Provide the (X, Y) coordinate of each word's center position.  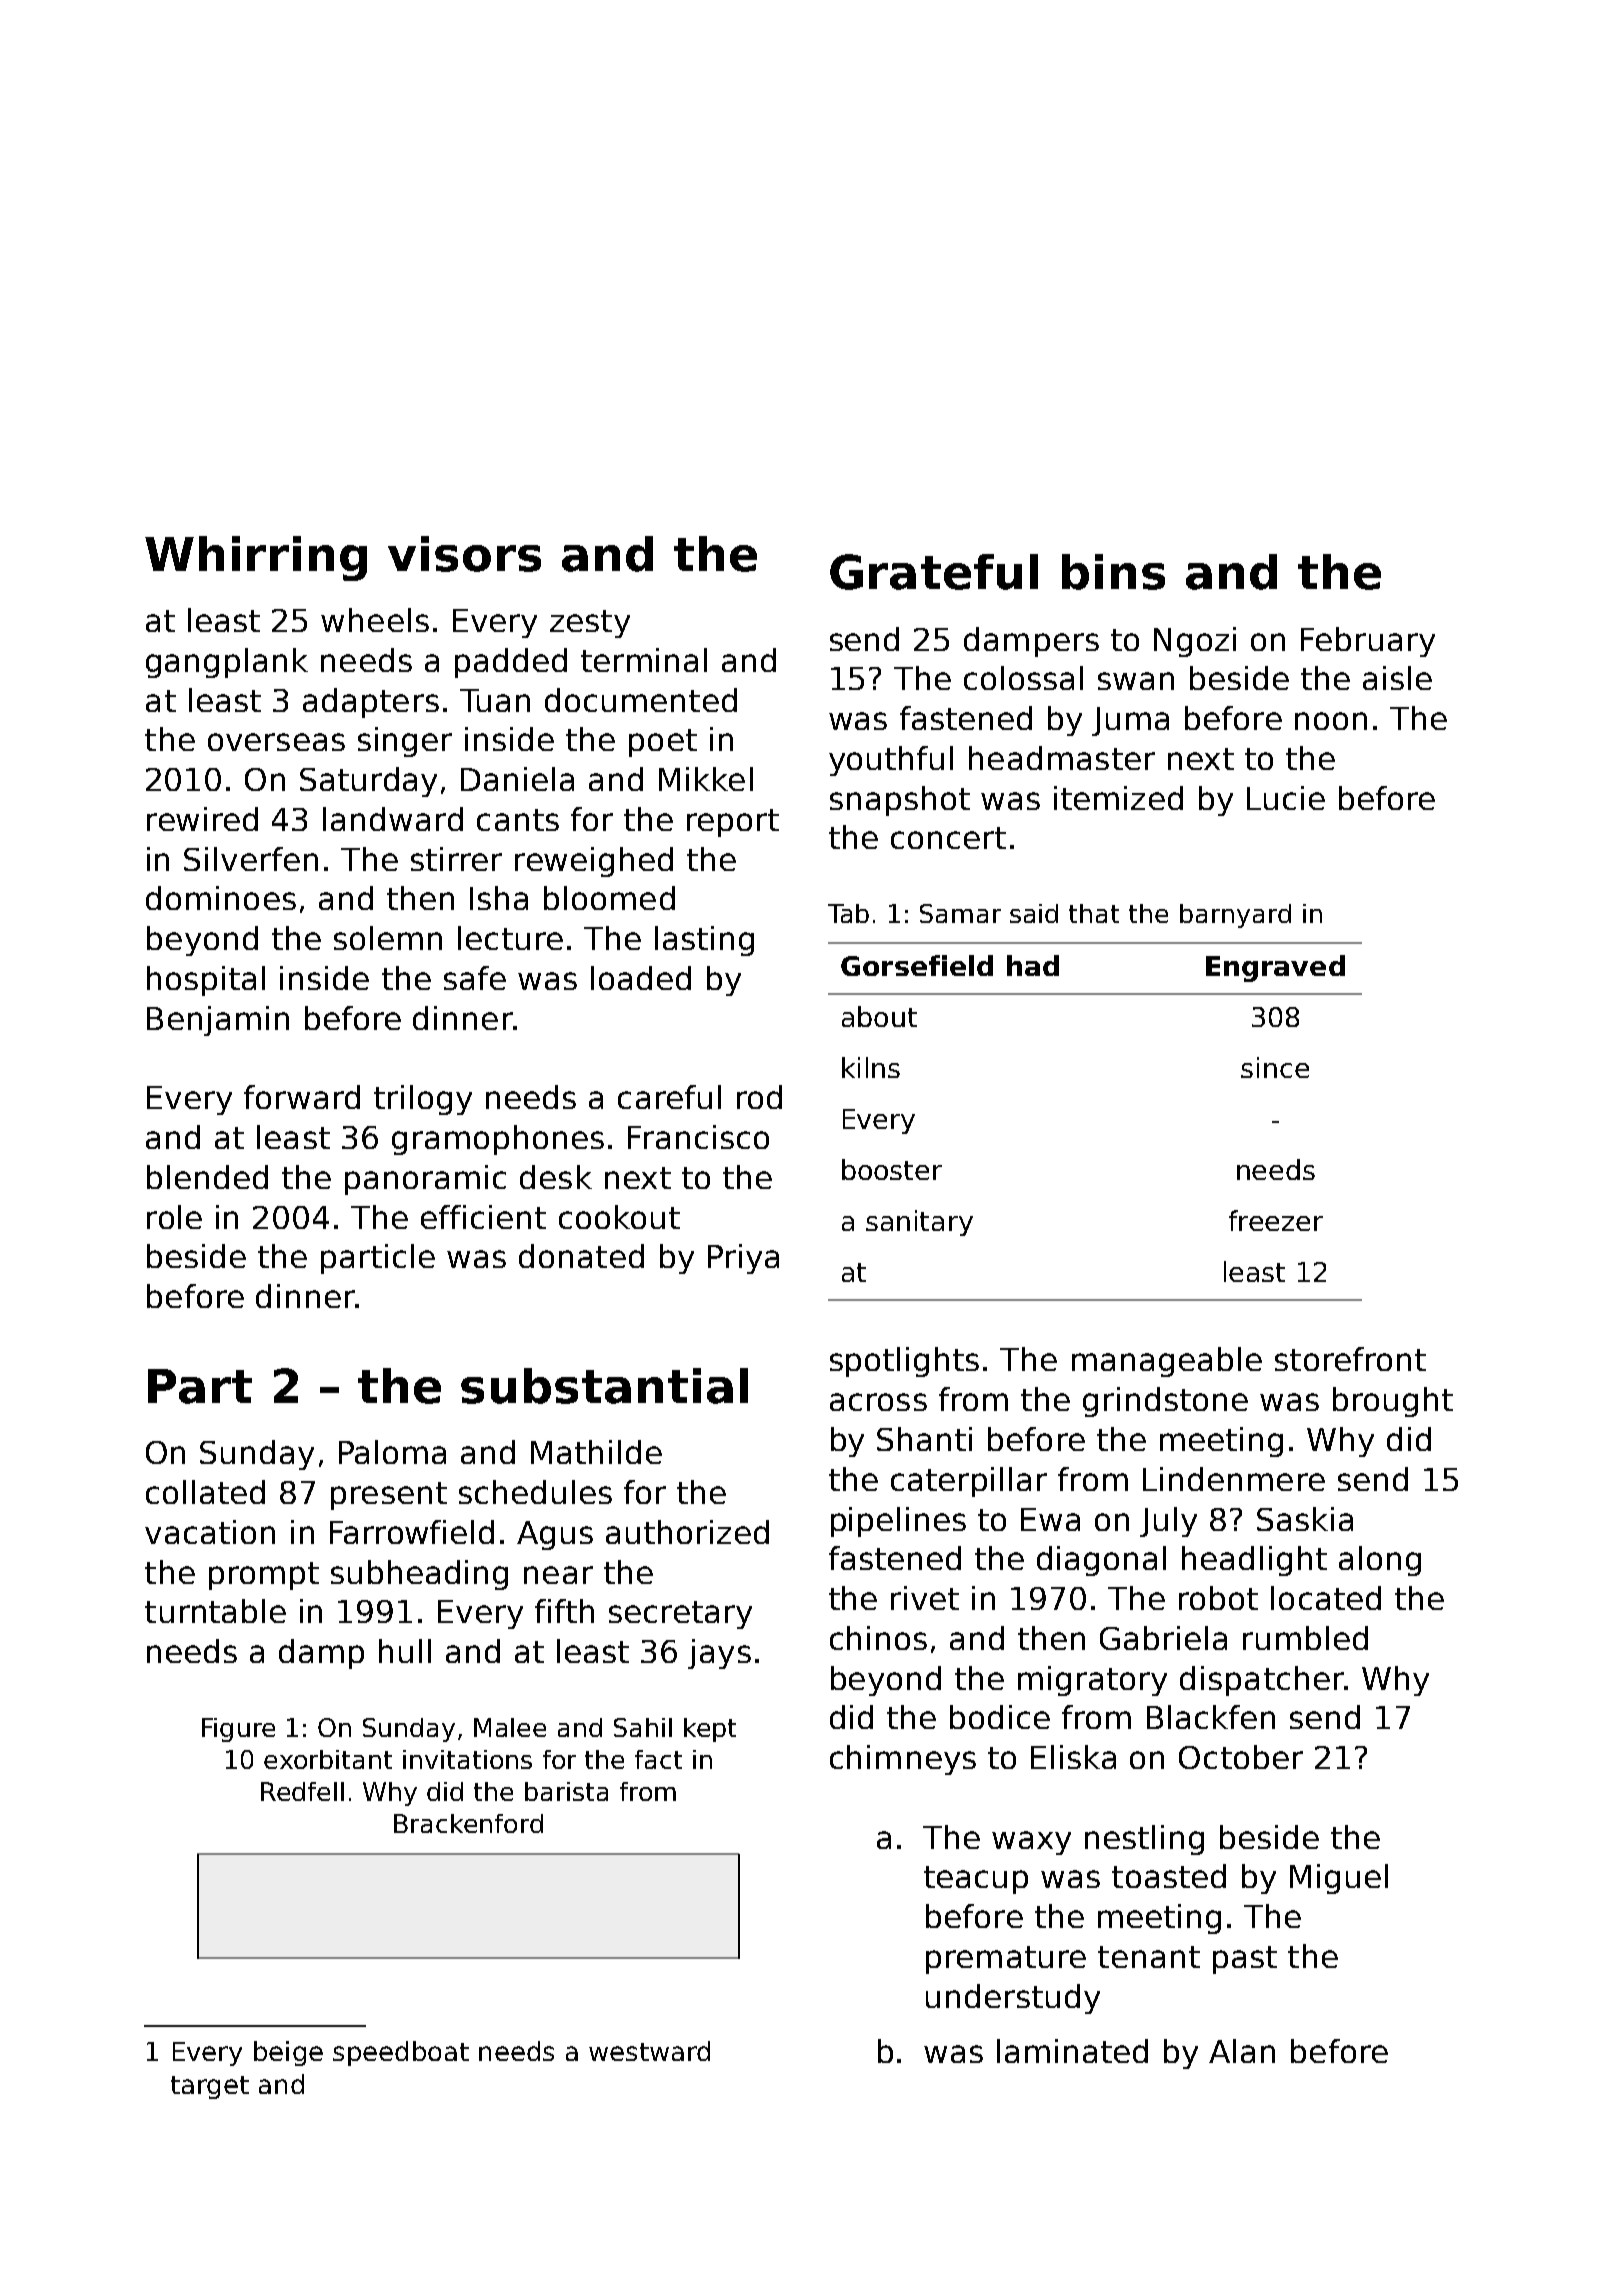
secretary (680, 1615)
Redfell (302, 1791)
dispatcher (1262, 1681)
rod (759, 1097)
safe (475, 978)
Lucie (1286, 798)
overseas (276, 742)
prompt (264, 1576)
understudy (1013, 1999)
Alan (1242, 2051)
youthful (891, 761)
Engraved (1275, 968)
